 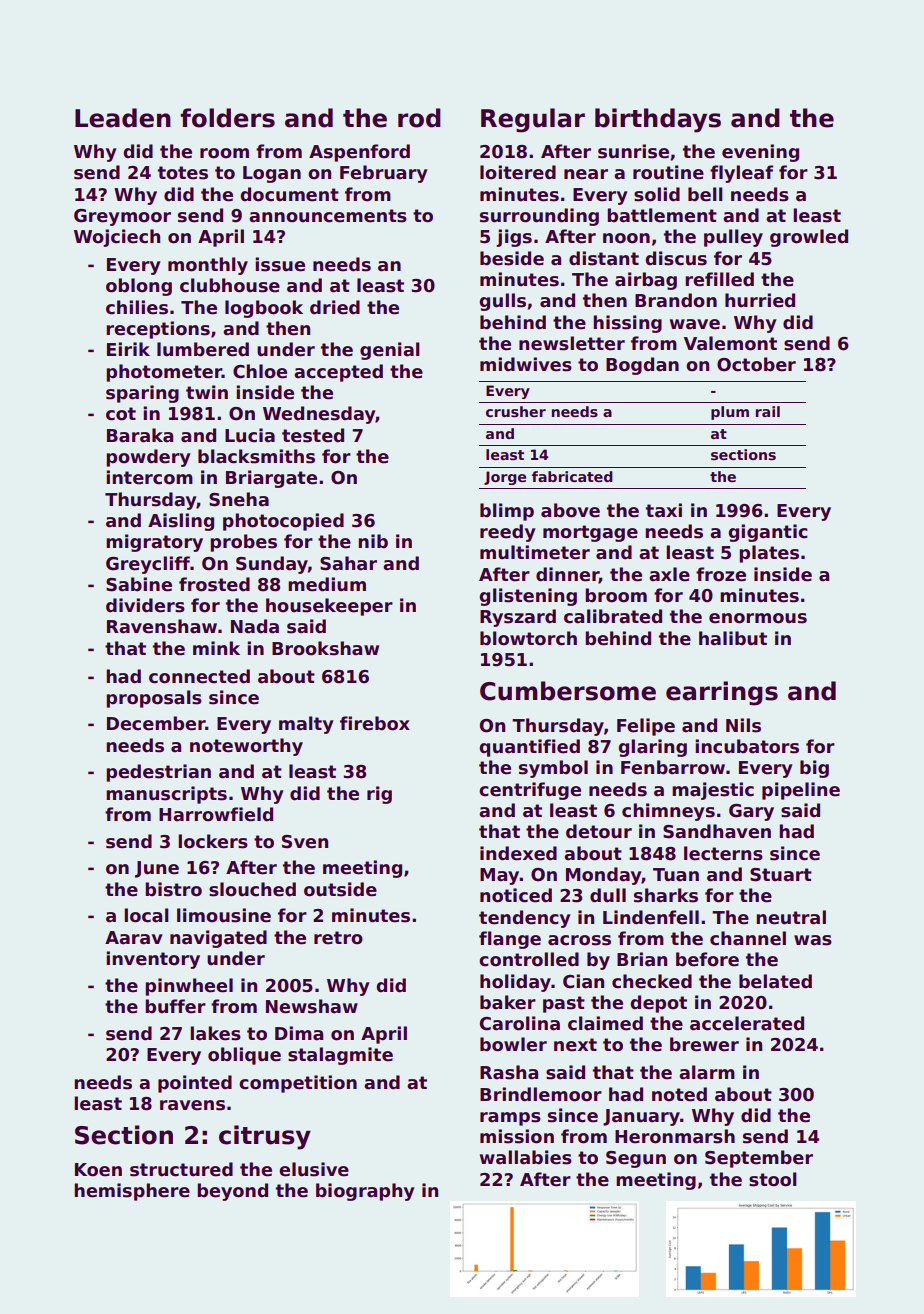 I want to click on Leaden, so click(x=123, y=118).
